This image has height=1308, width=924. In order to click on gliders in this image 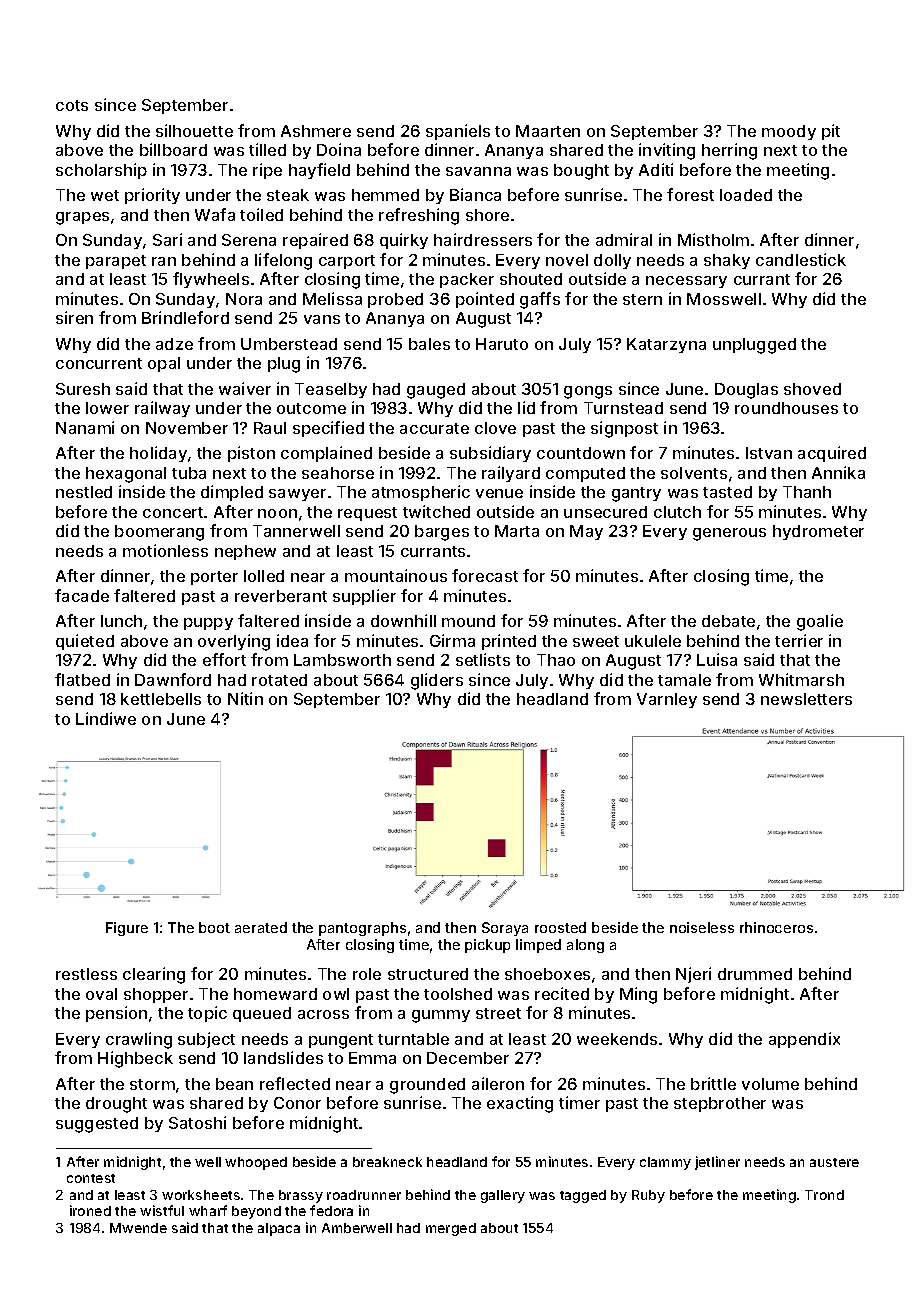, I will do `click(437, 681)`.
